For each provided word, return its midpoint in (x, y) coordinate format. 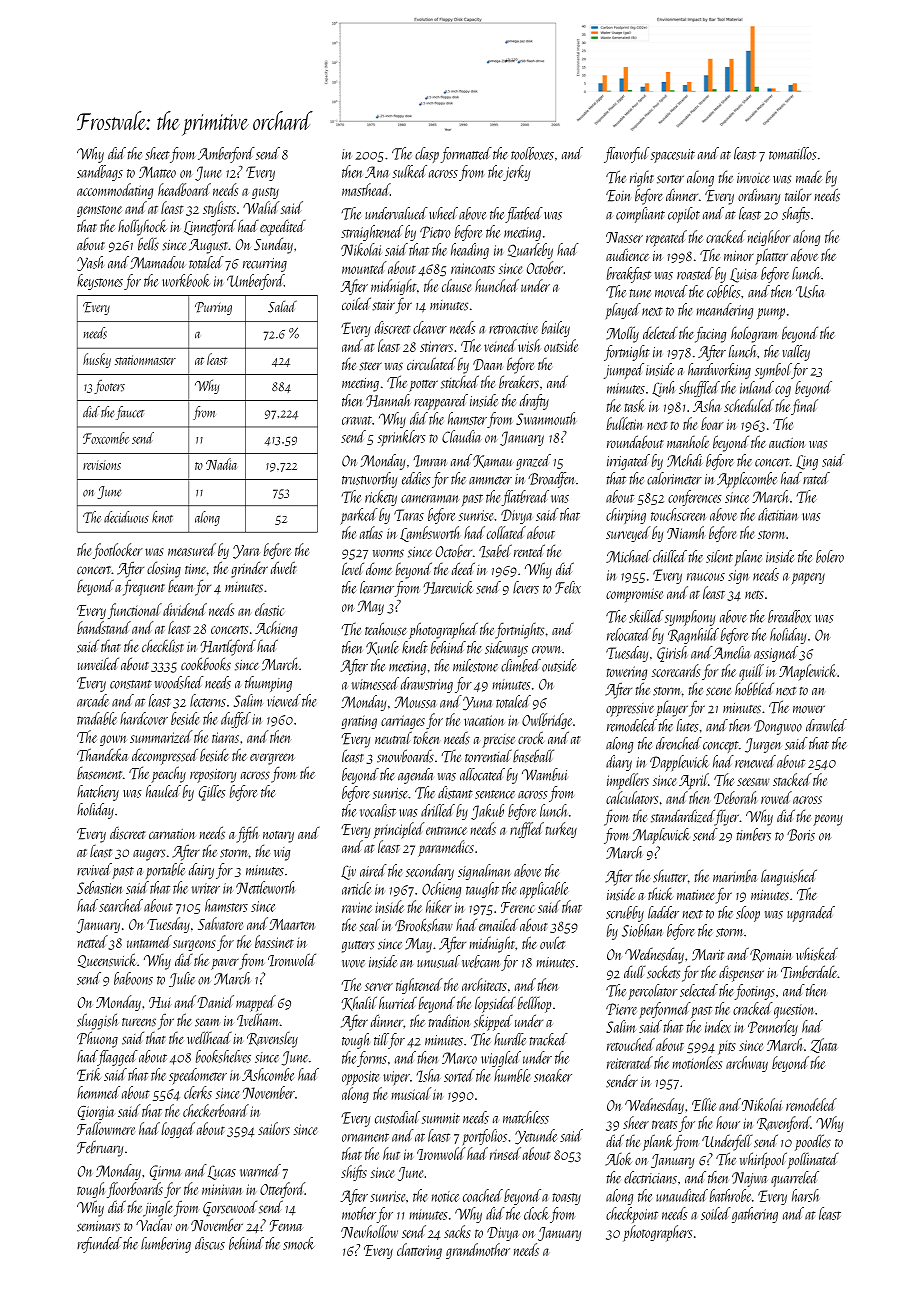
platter (771, 256)
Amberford (226, 155)
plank (658, 1142)
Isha (428, 1075)
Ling (807, 462)
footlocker (118, 551)
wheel (443, 213)
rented (529, 550)
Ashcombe (268, 1074)
